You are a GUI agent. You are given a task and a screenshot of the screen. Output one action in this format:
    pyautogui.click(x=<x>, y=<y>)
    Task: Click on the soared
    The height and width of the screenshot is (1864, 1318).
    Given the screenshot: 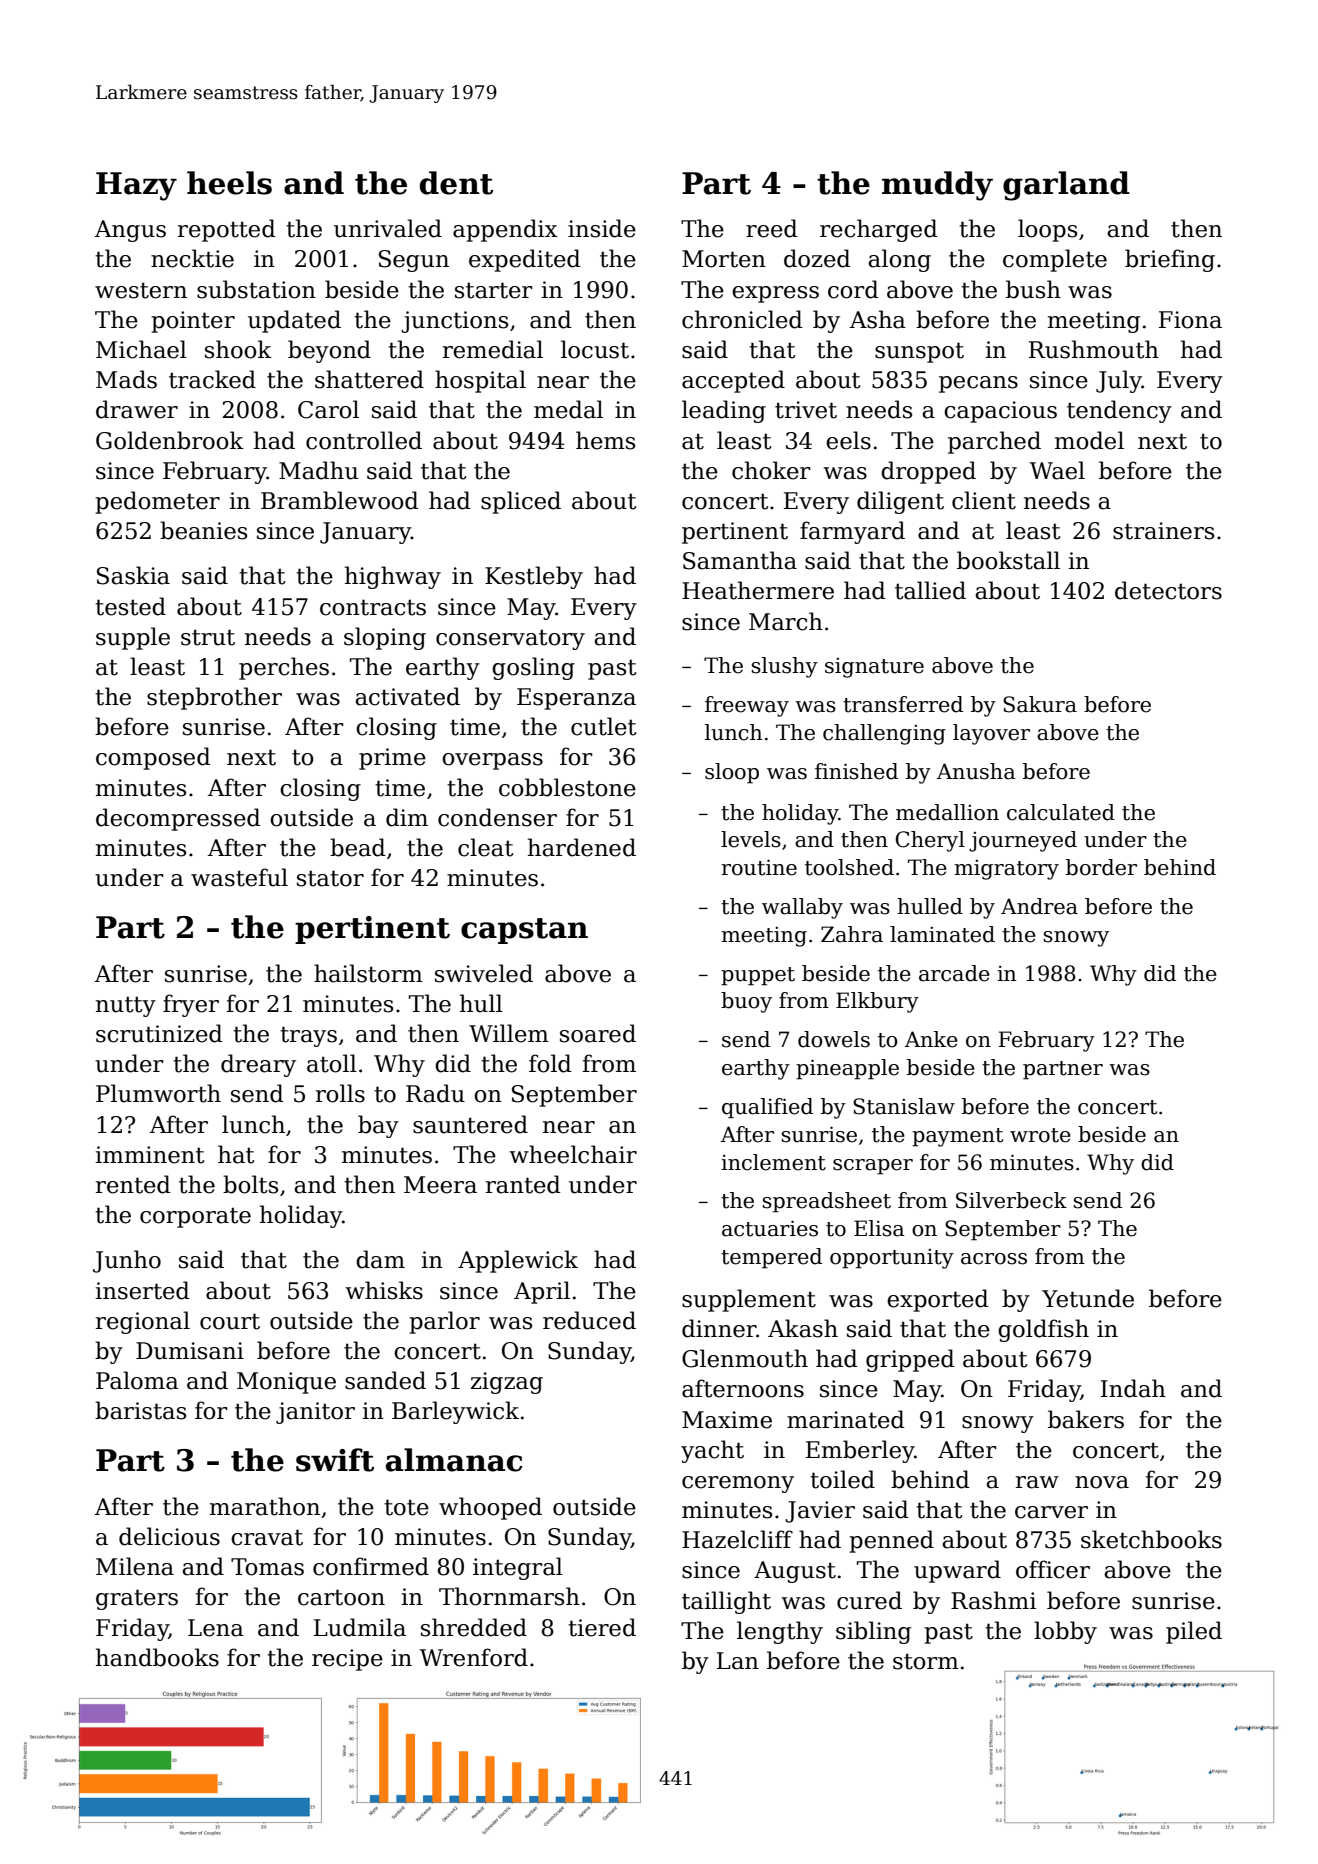 What is the action you would take?
    pyautogui.click(x=598, y=1033)
